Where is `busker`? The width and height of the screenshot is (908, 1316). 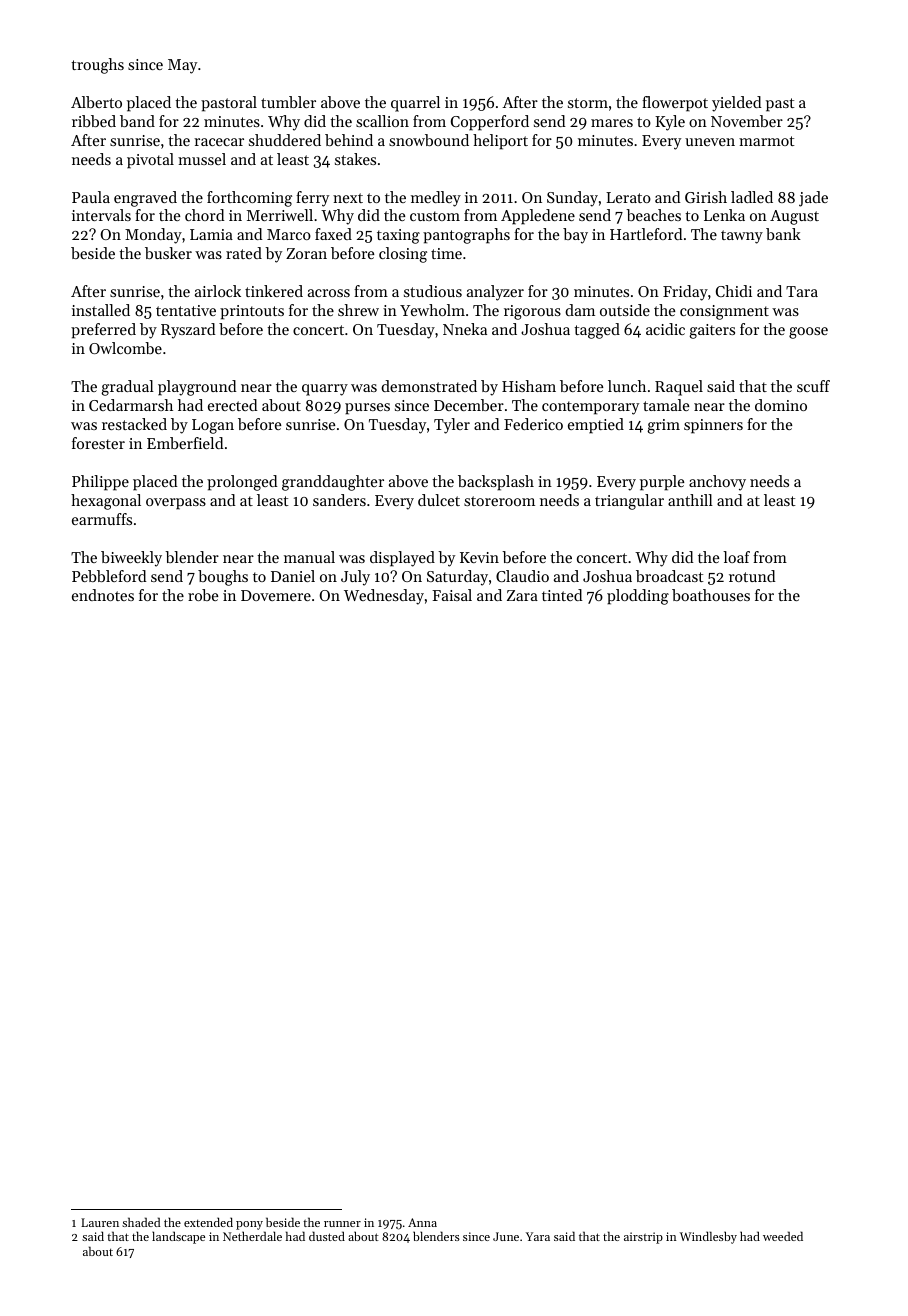
busker is located at coordinates (168, 253).
